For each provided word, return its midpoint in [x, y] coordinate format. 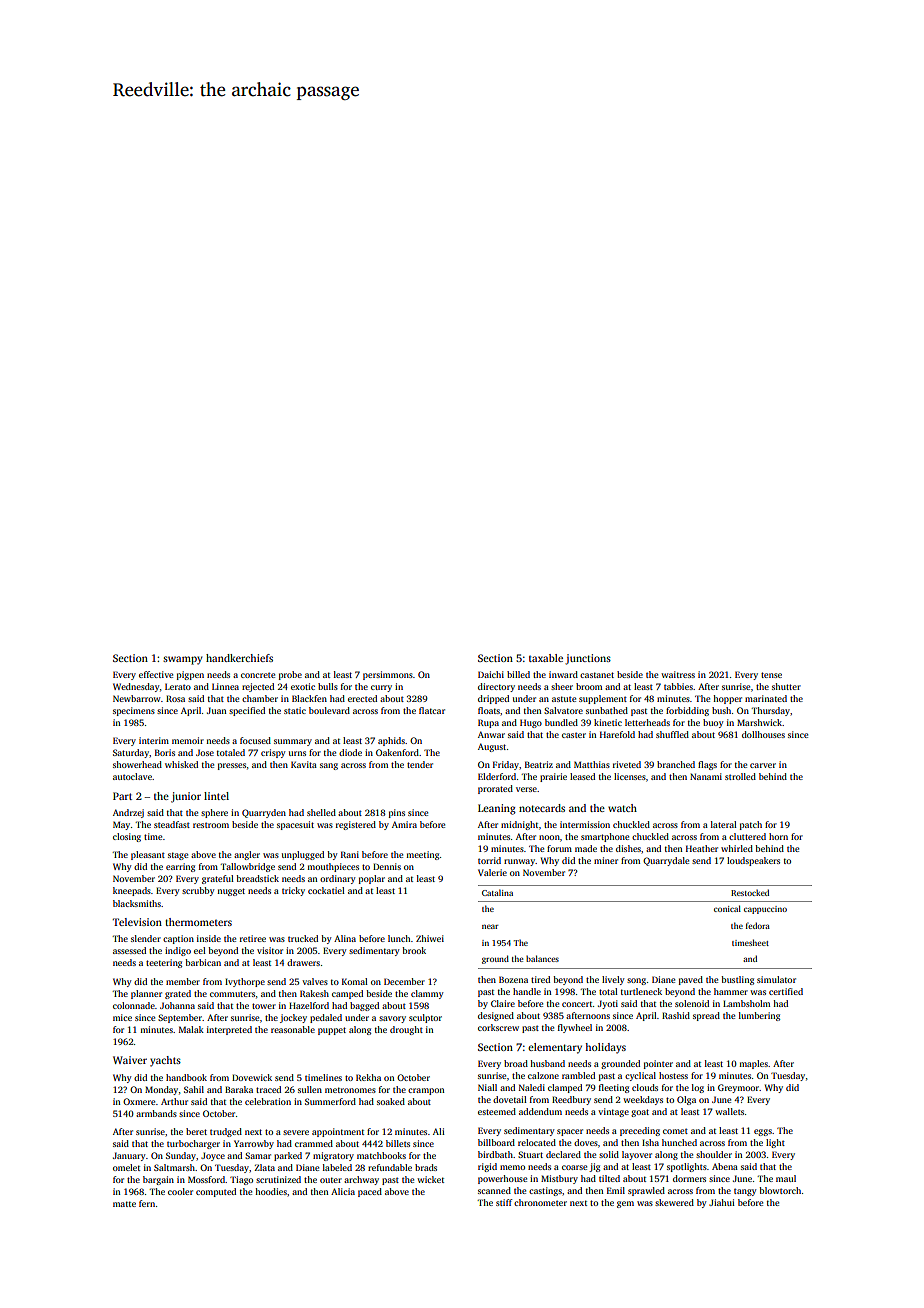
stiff [504, 1202]
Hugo [531, 723]
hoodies [271, 1191]
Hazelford [309, 1005]
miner [606, 860]
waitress [678, 674]
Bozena [513, 979]
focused [255, 740]
